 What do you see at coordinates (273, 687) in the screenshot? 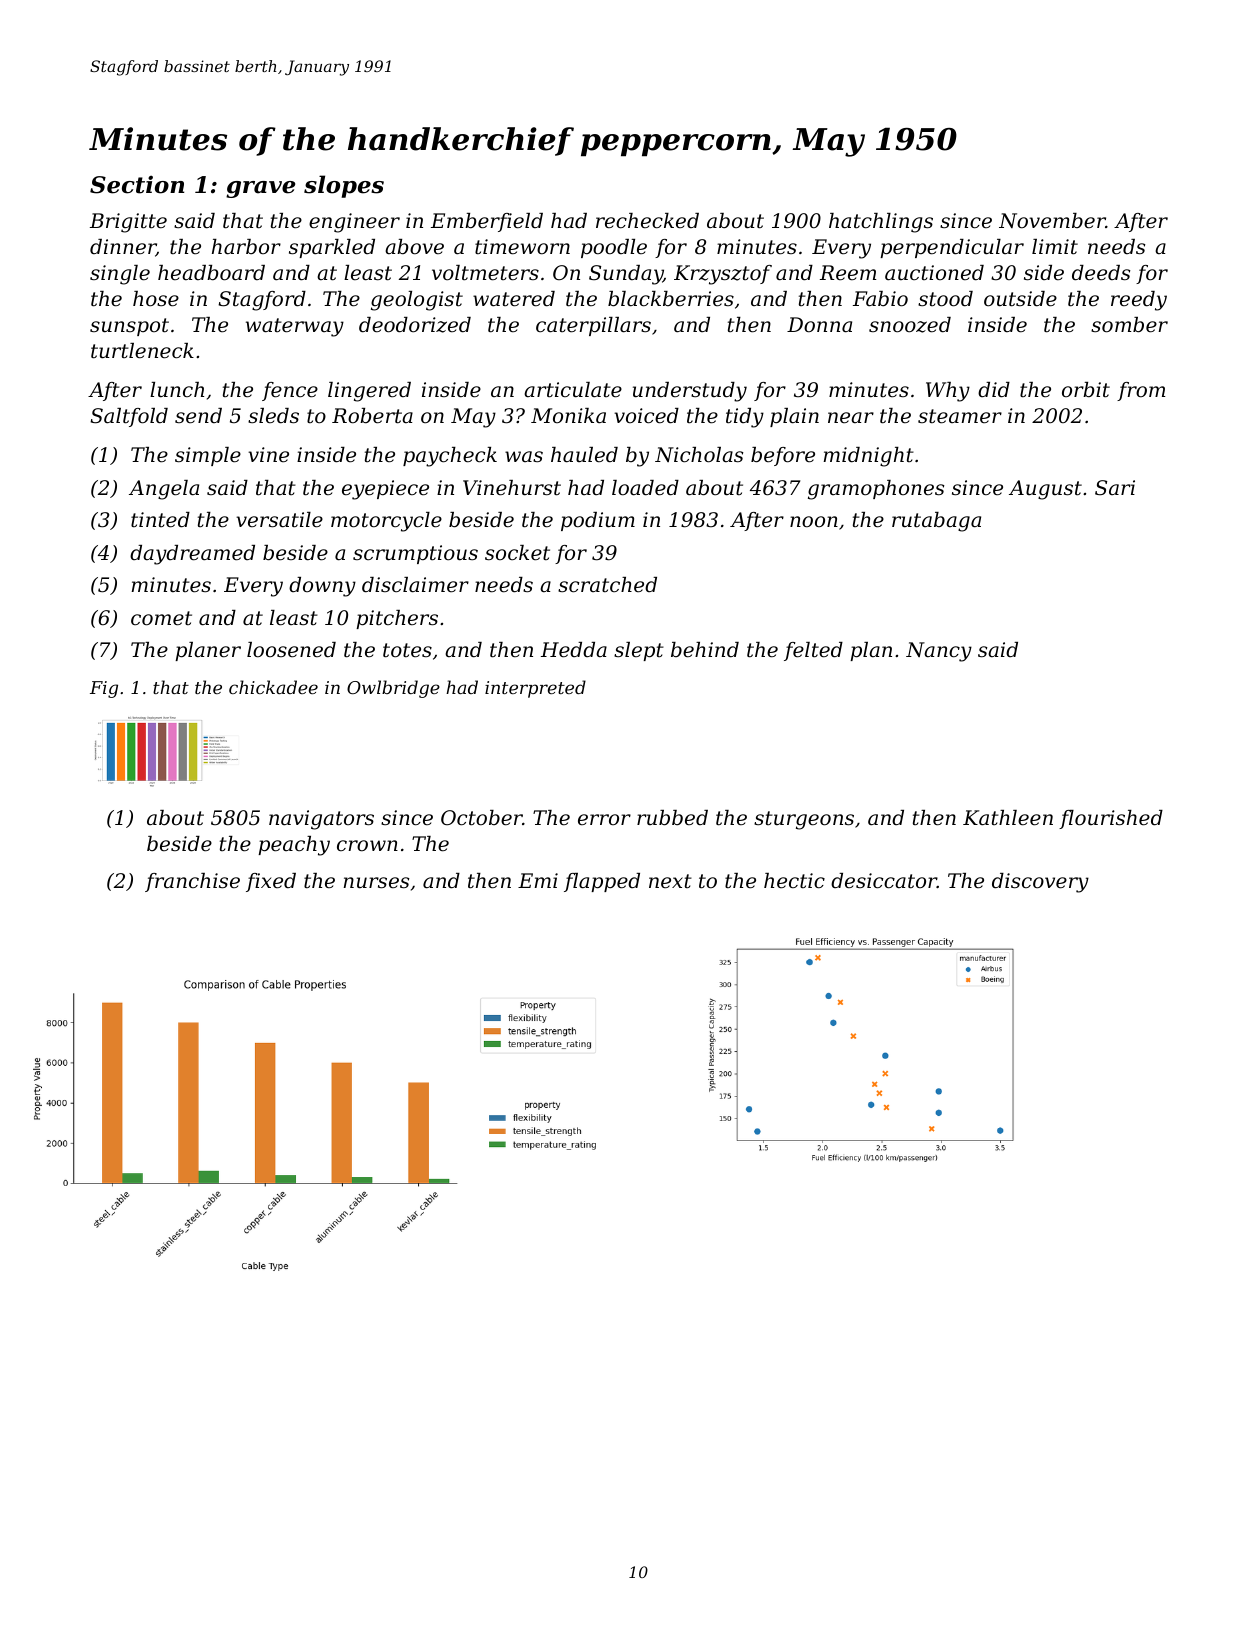
I see `chickadee` at bounding box center [273, 687].
